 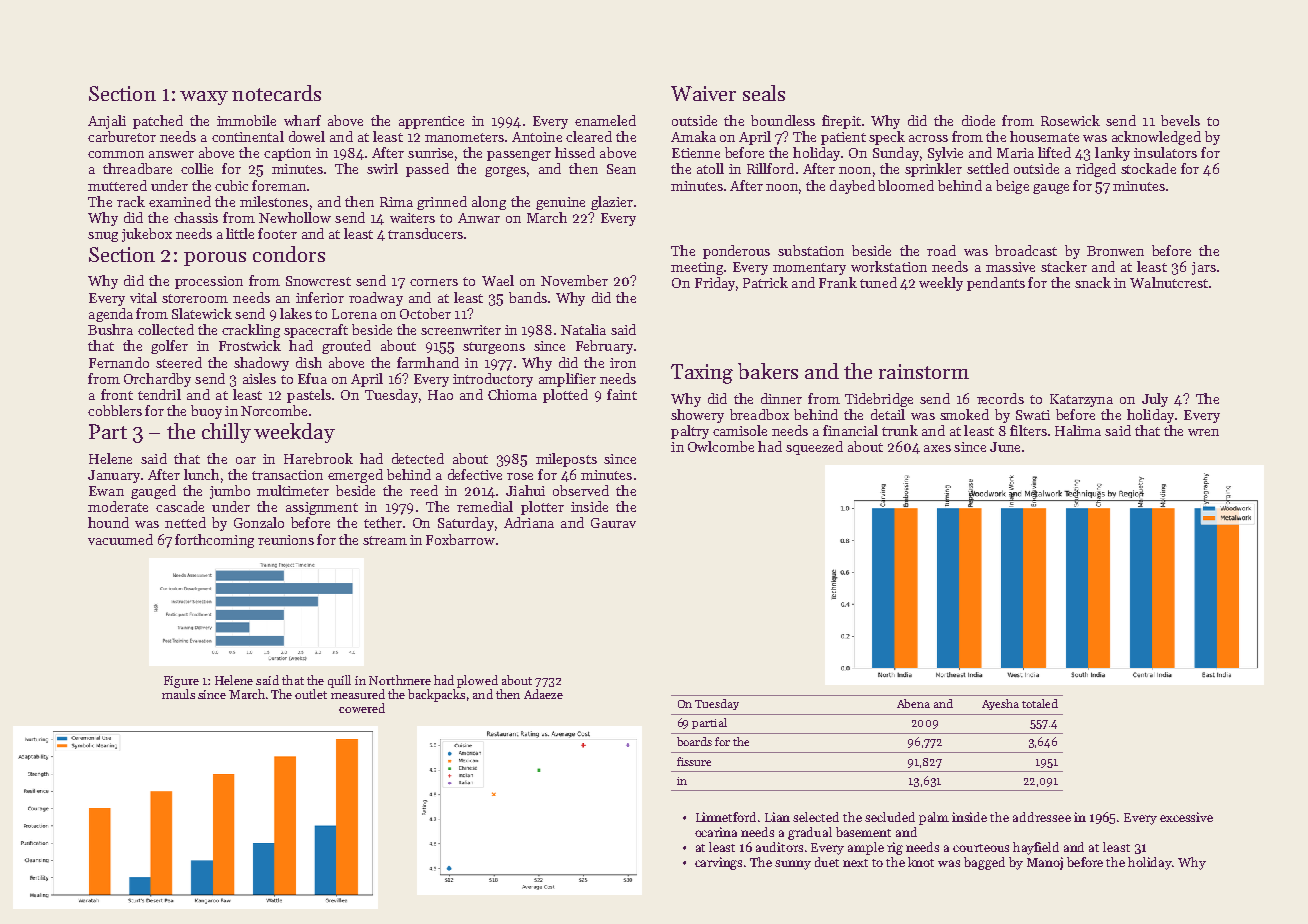 What do you see at coordinates (117, 185) in the screenshot?
I see `muttered` at bounding box center [117, 185].
